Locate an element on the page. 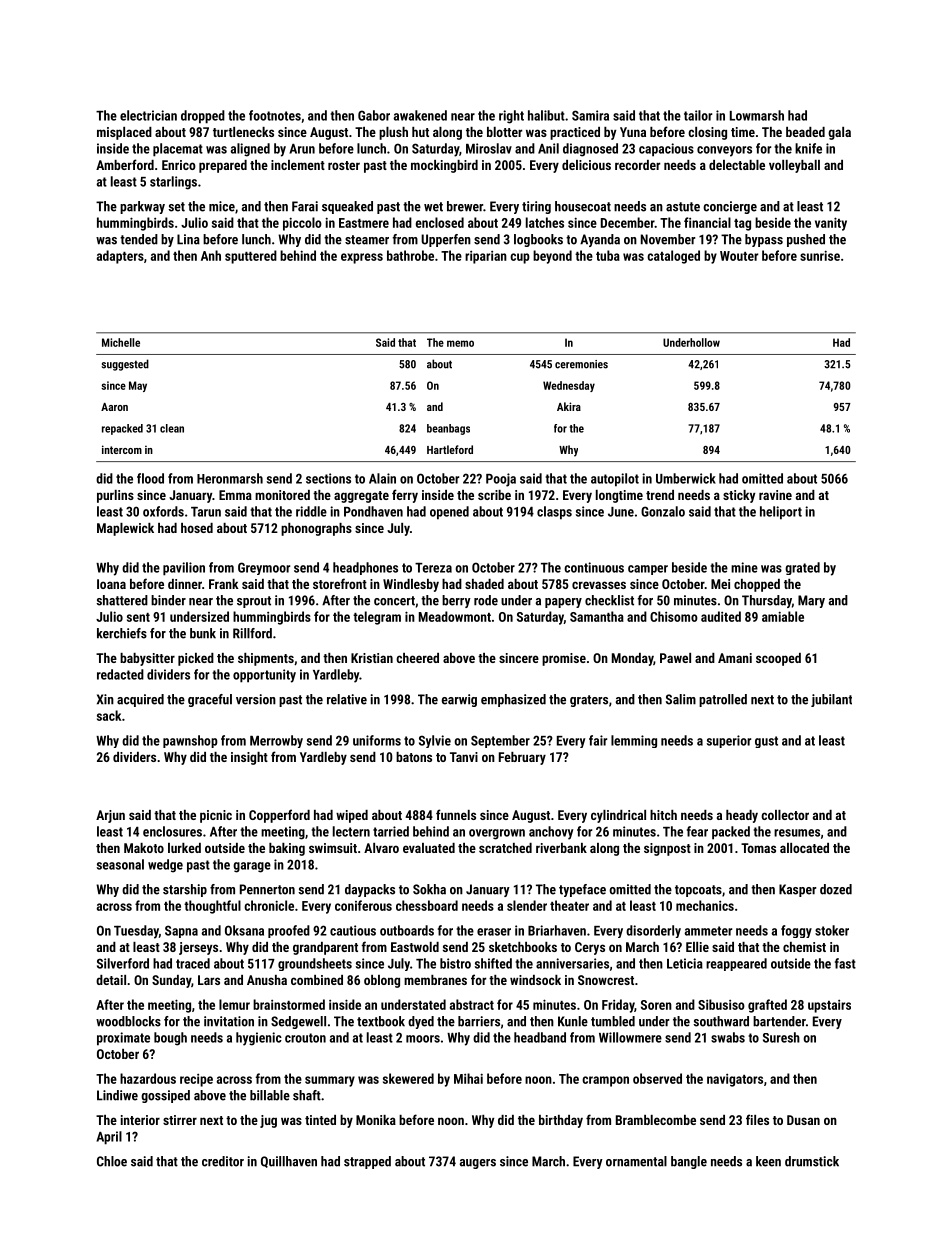 The image size is (952, 1233). stirrer is located at coordinates (180, 1120).
